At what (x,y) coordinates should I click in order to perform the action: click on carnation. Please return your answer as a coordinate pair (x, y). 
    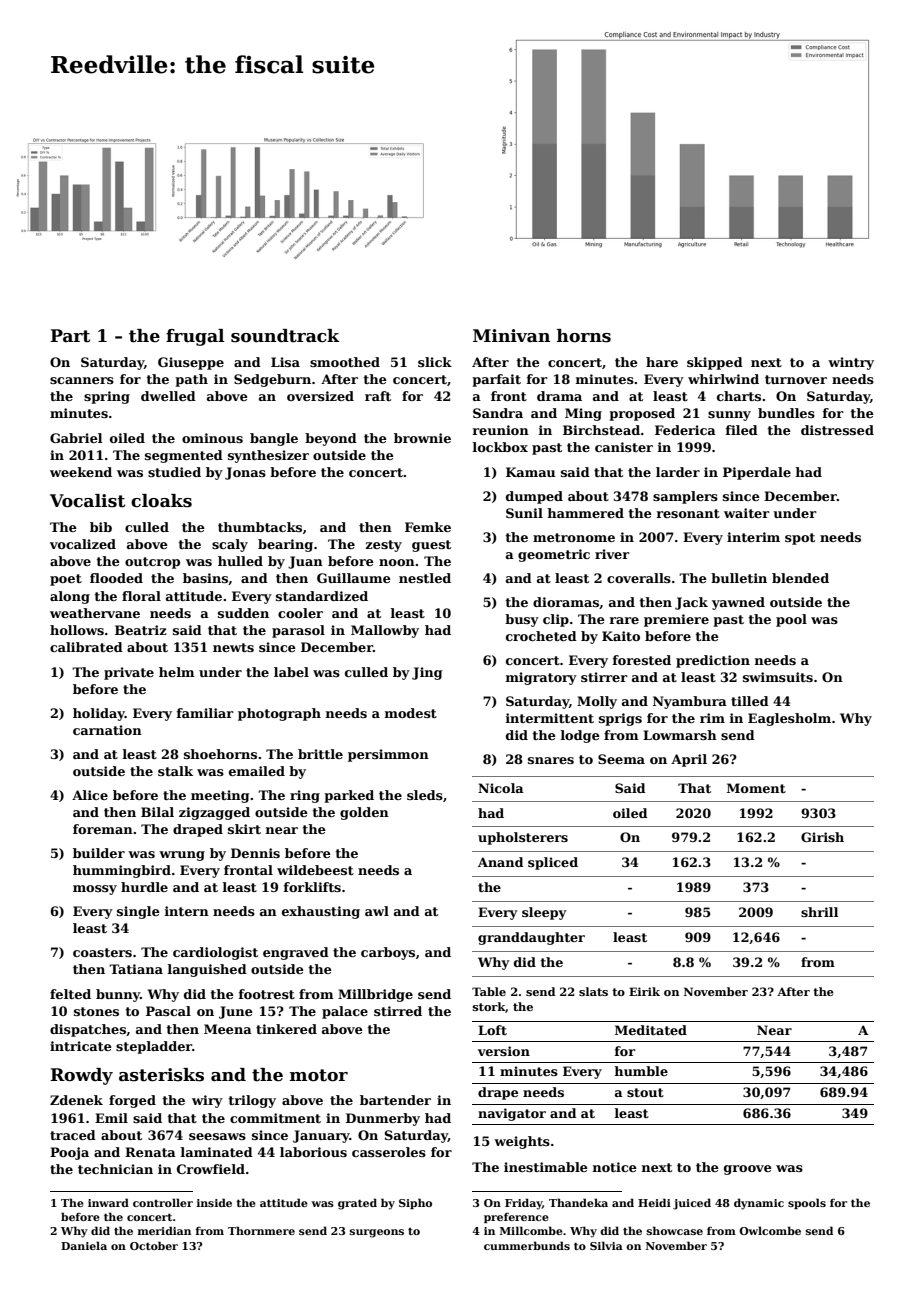
    Looking at the image, I should click on (107, 730).
